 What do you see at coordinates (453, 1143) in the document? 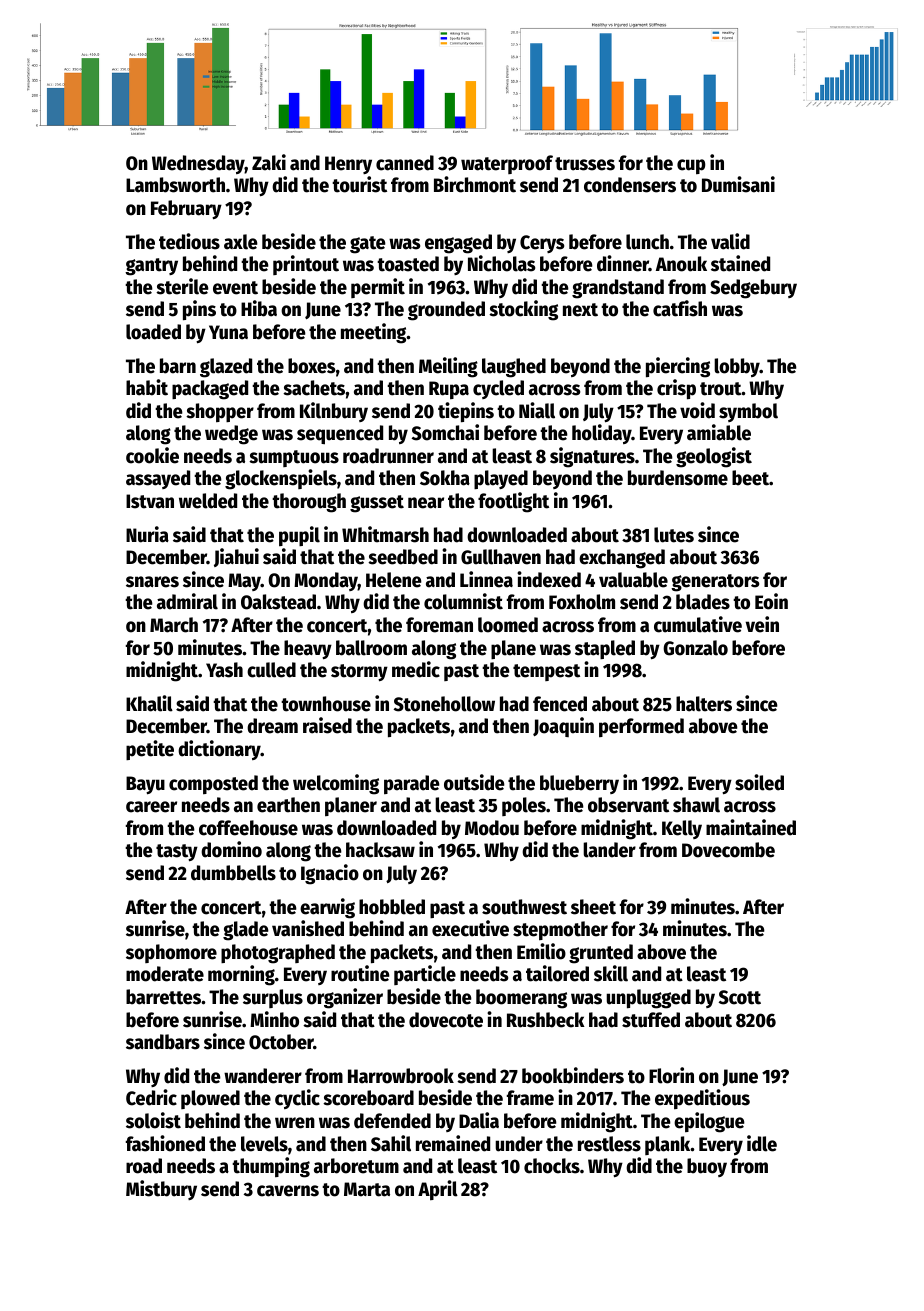
I see `remained` at bounding box center [453, 1143].
